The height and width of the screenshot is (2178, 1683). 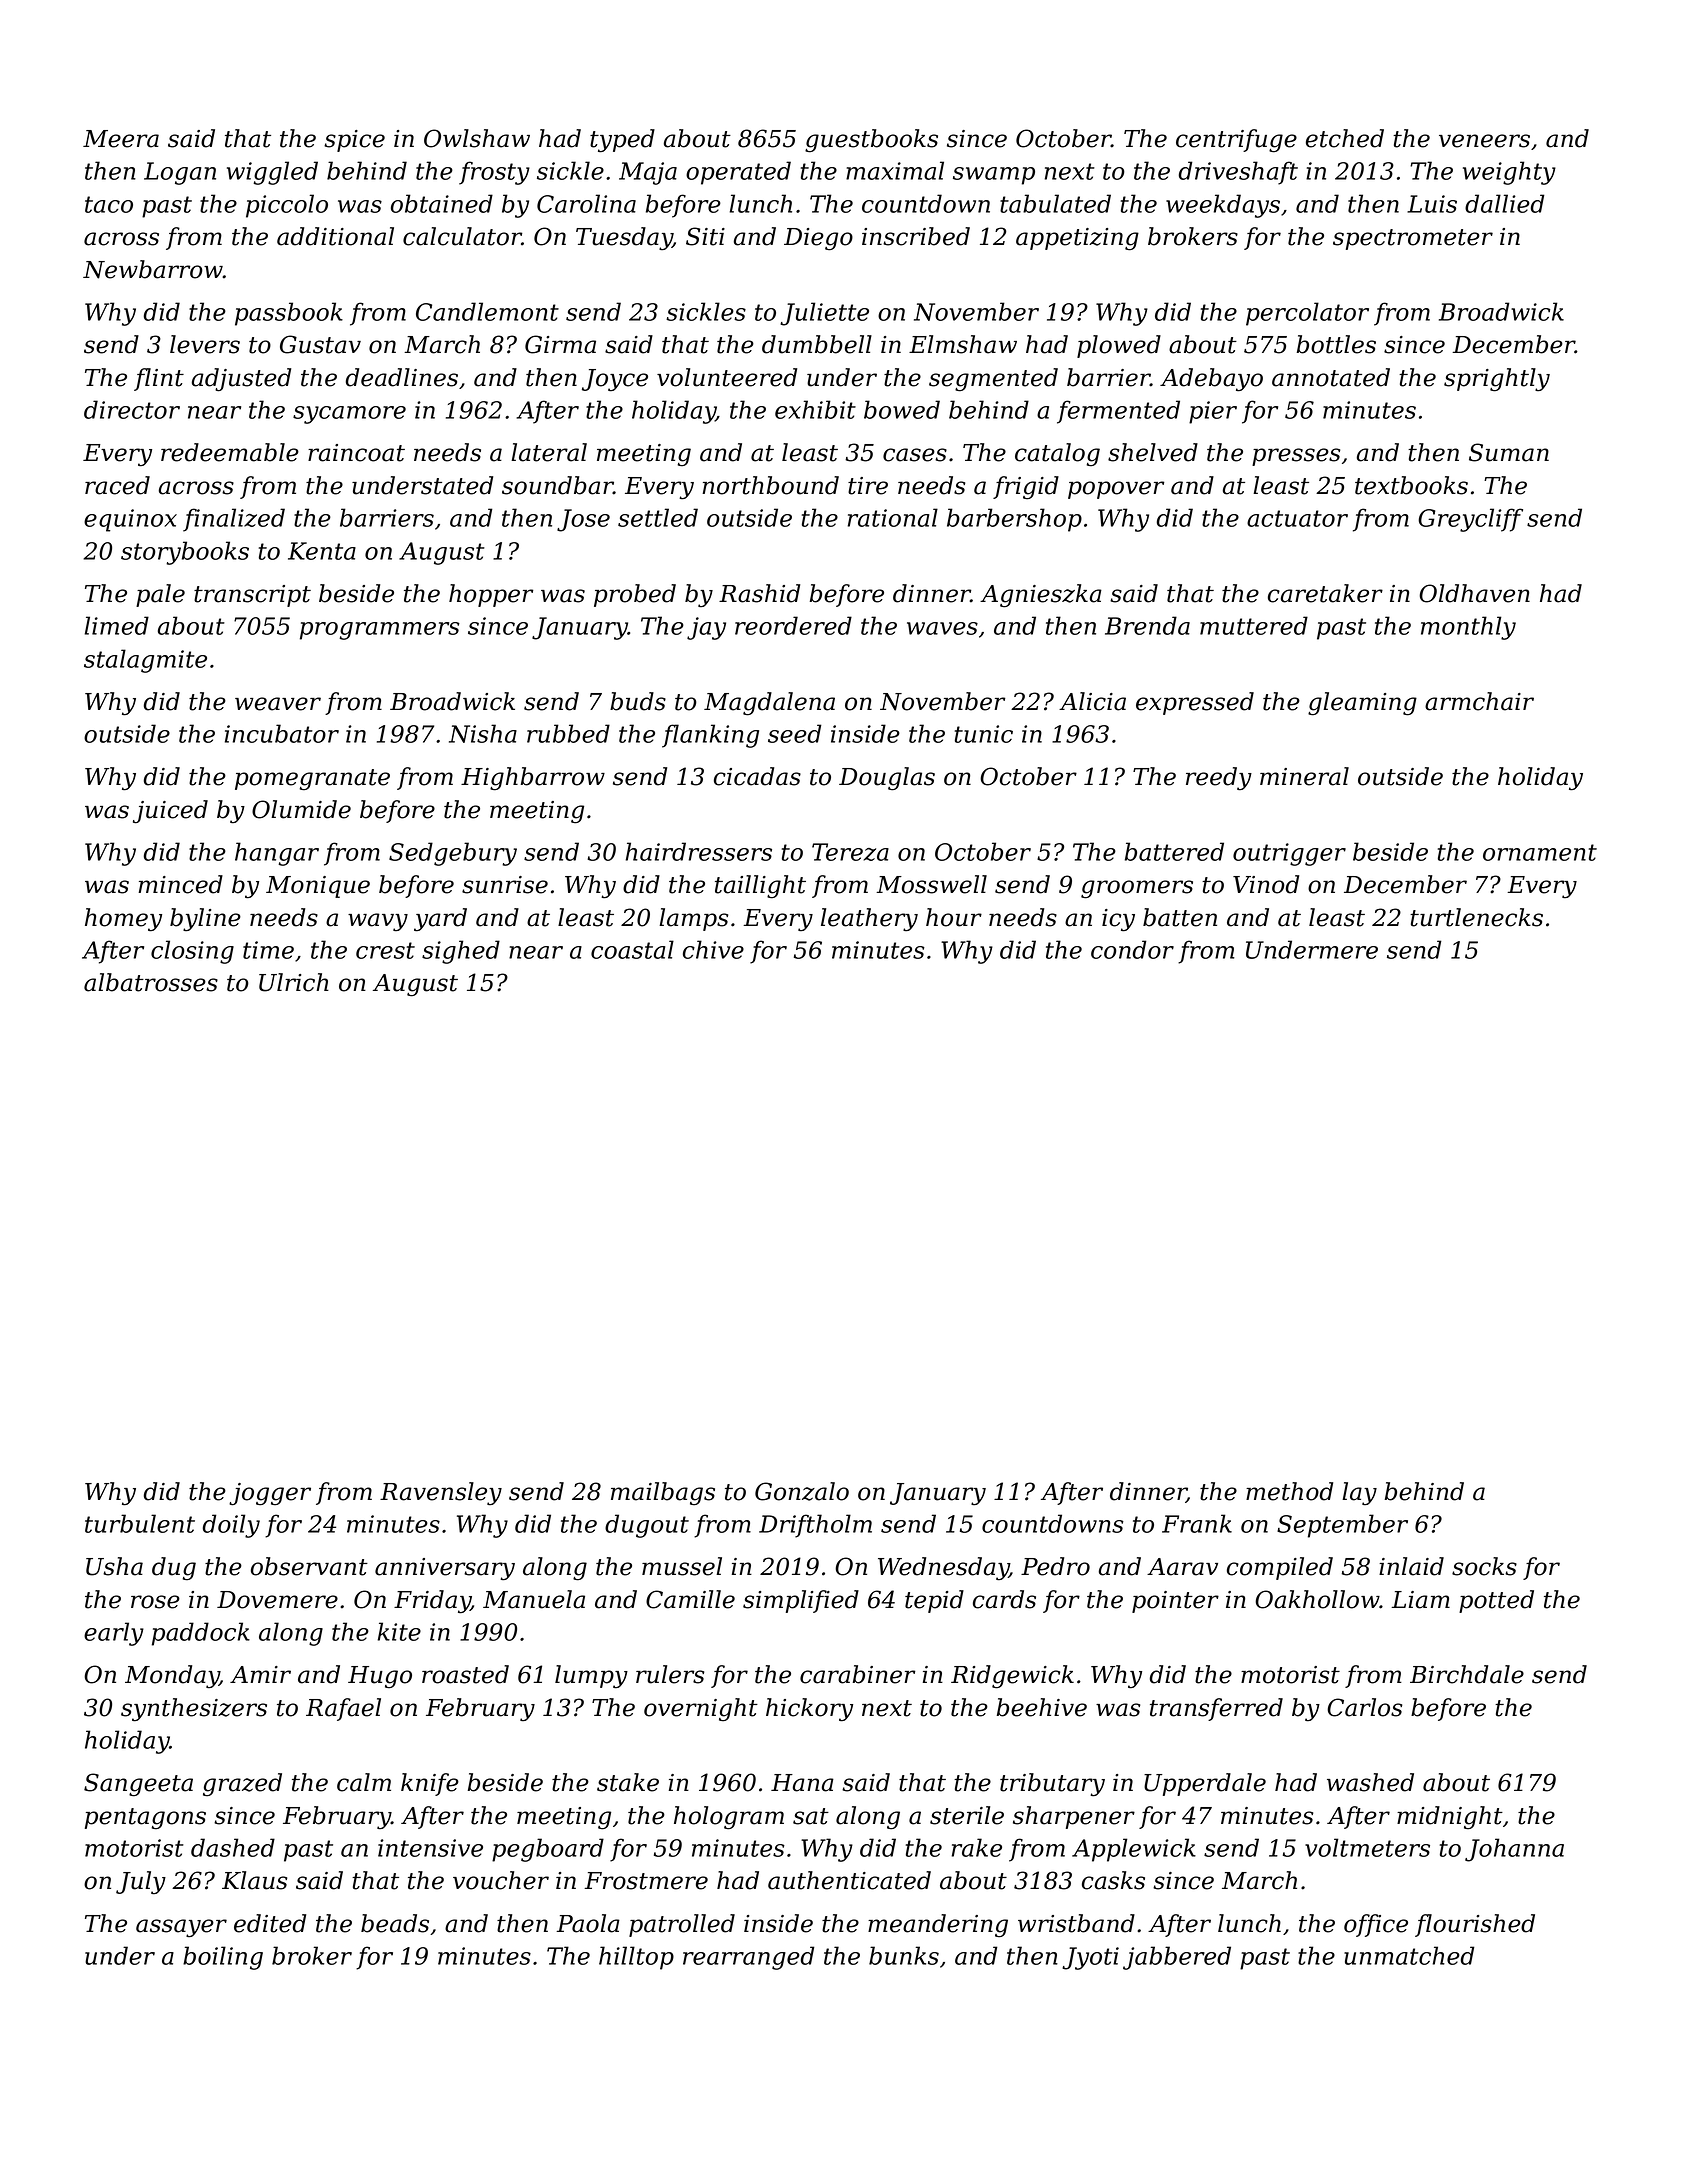 What do you see at coordinates (1289, 854) in the screenshot?
I see `outrigger` at bounding box center [1289, 854].
